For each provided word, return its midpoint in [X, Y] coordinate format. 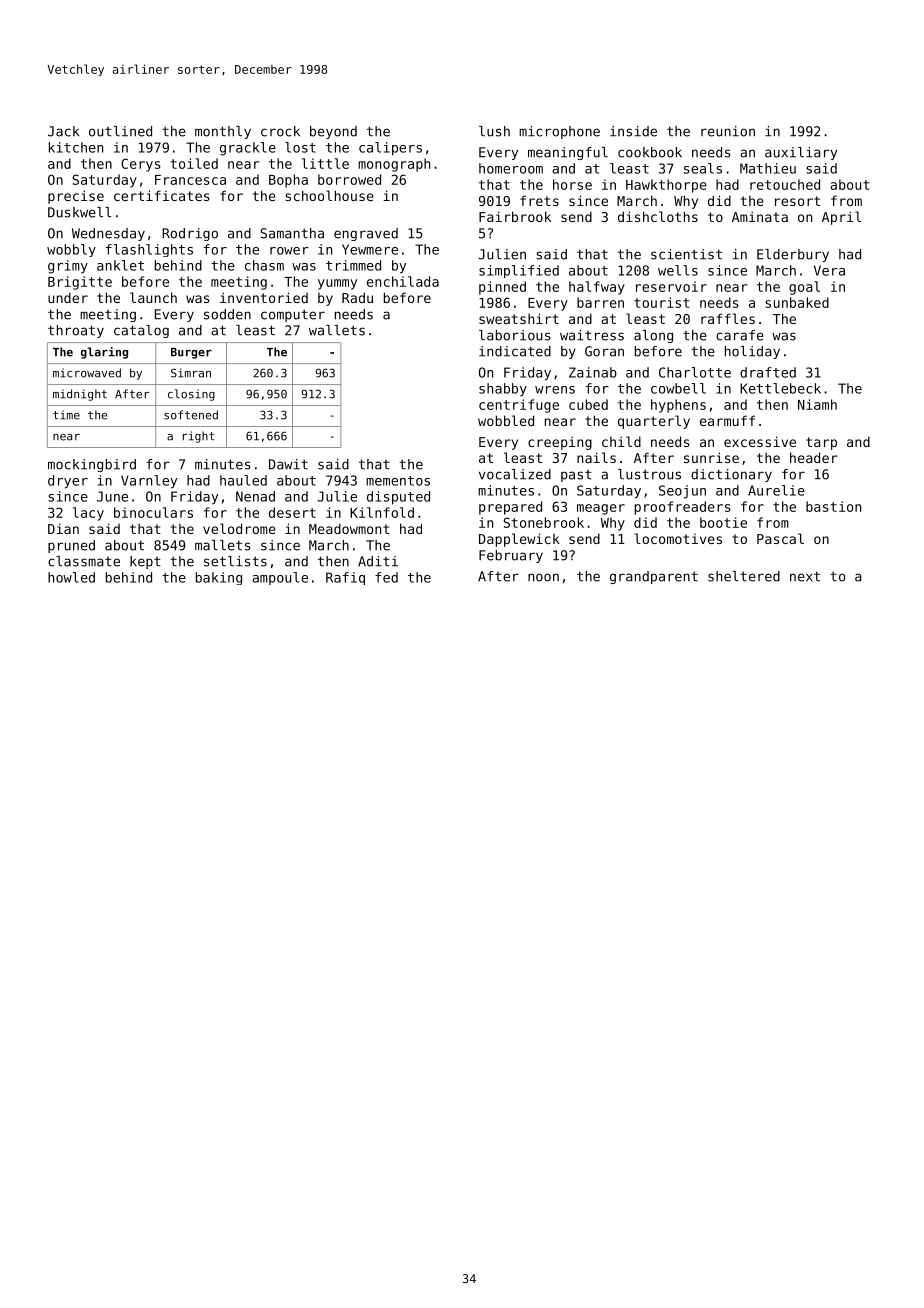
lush [494, 131]
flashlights [149, 250]
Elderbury [793, 255]
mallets [222, 545]
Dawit [288, 464]
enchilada [403, 281]
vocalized [515, 474]
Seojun [682, 492]
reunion [728, 131]
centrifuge [519, 406]
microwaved [87, 373]
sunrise [711, 457]
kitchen [76, 147]
